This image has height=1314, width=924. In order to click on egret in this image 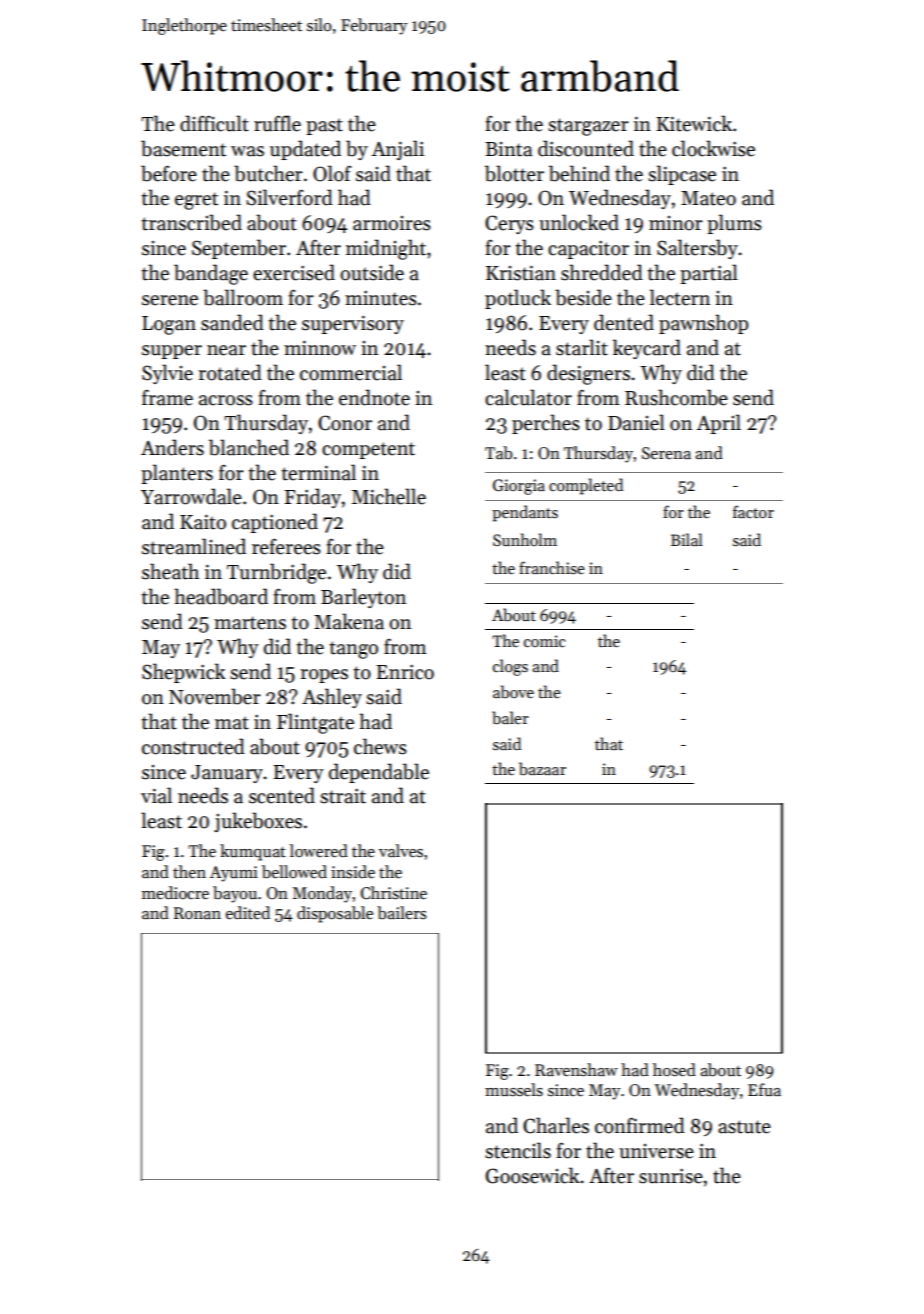, I will do `click(196, 201)`.
